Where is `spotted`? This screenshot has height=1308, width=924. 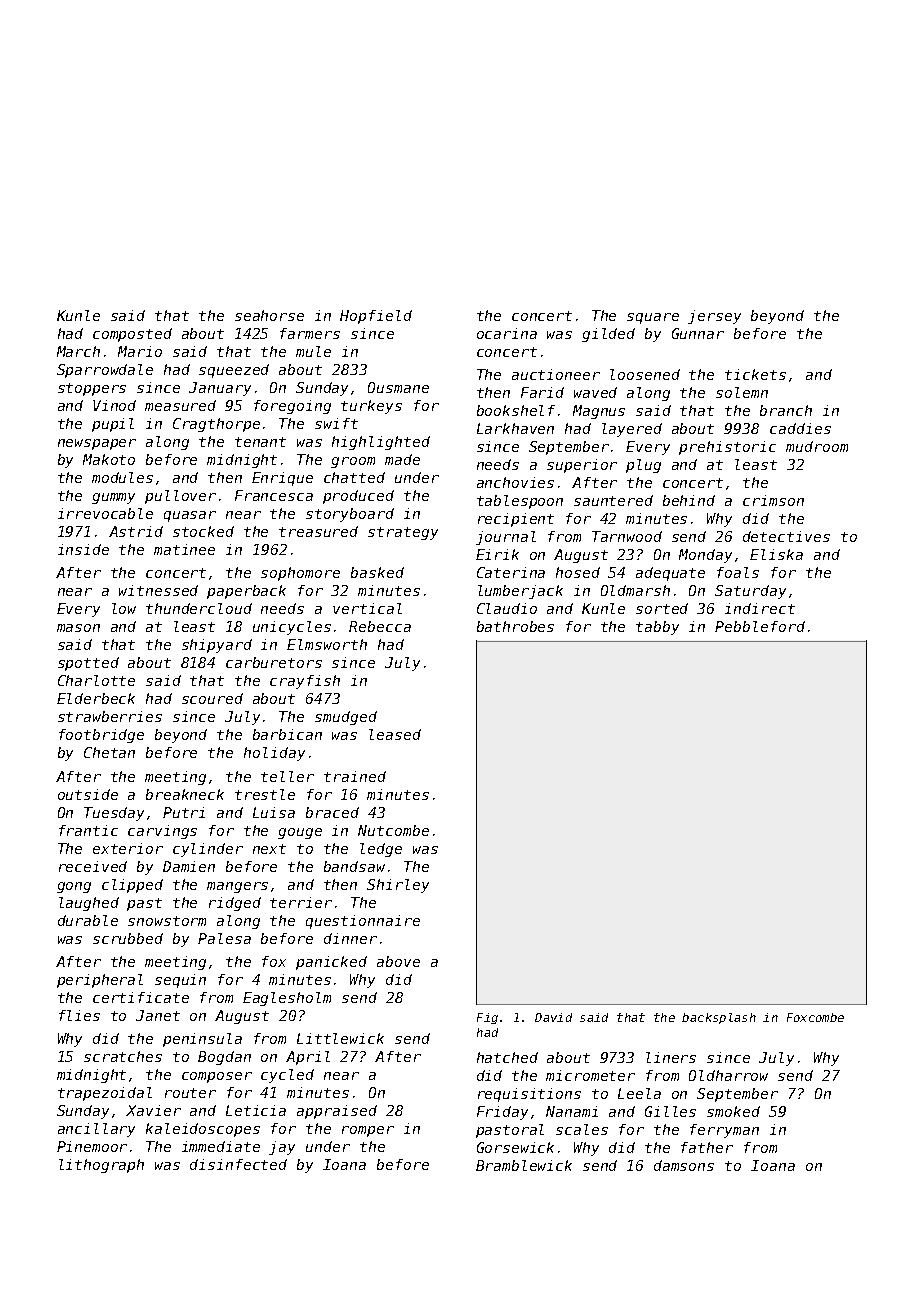
spotted is located at coordinates (88, 664).
